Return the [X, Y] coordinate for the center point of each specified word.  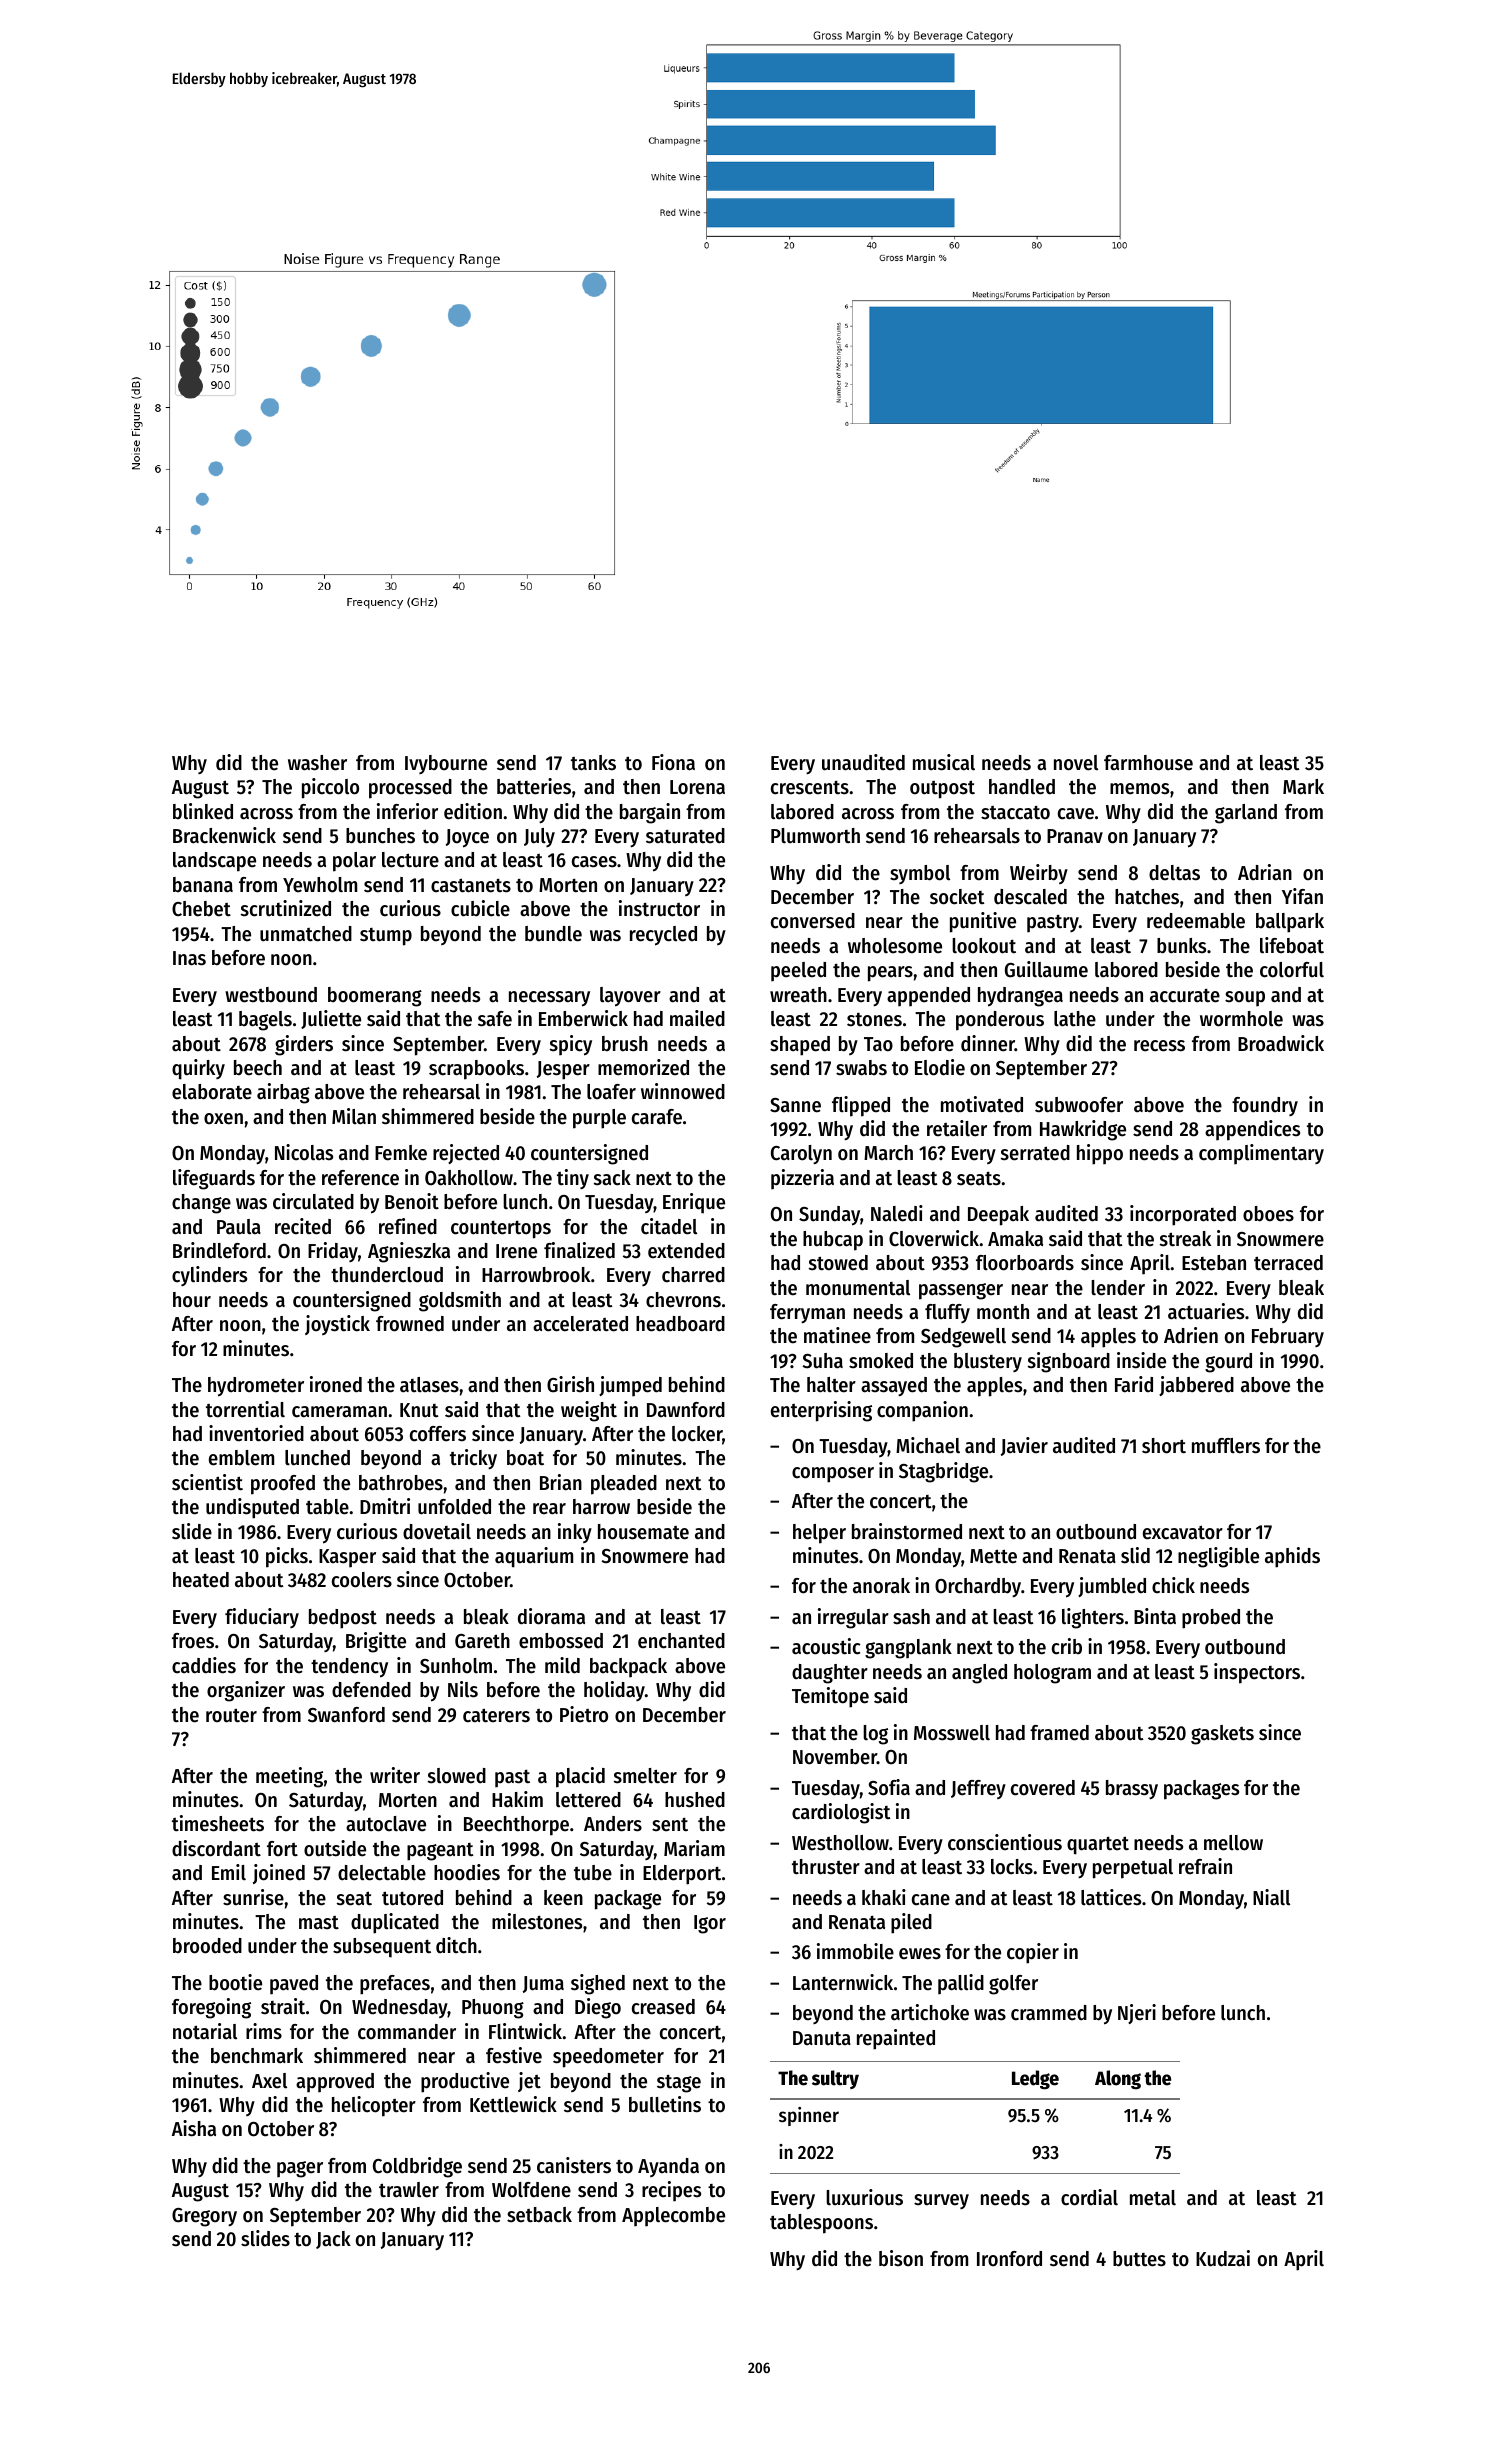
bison [901, 2258]
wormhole [1241, 1019]
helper [819, 1534]
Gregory [204, 2217]
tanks [593, 763]
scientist [207, 1482]
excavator [1183, 1532]
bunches [380, 836]
